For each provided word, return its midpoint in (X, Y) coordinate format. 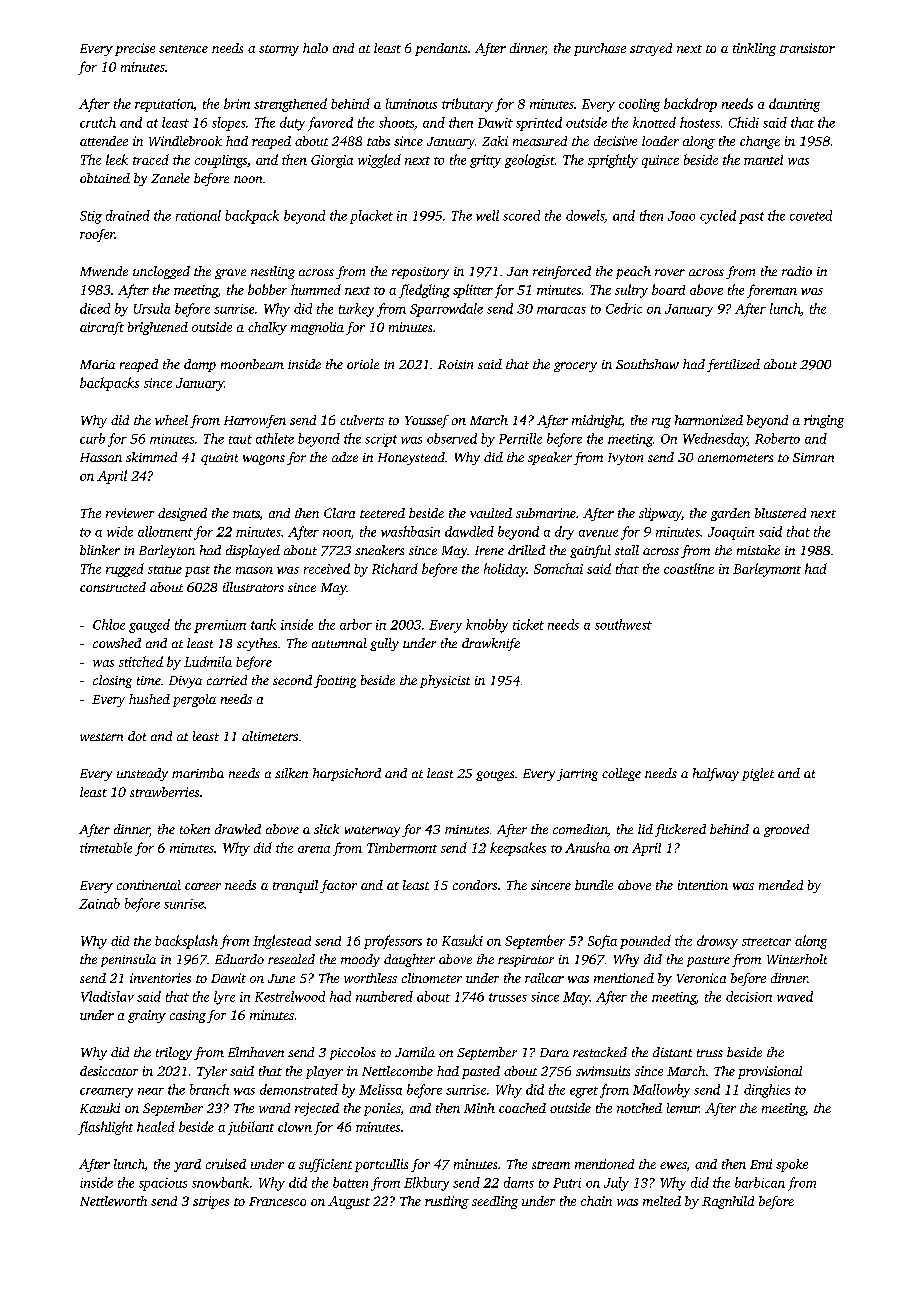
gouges (495, 776)
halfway (716, 774)
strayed (651, 49)
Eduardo (239, 959)
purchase (600, 49)
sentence (183, 49)
